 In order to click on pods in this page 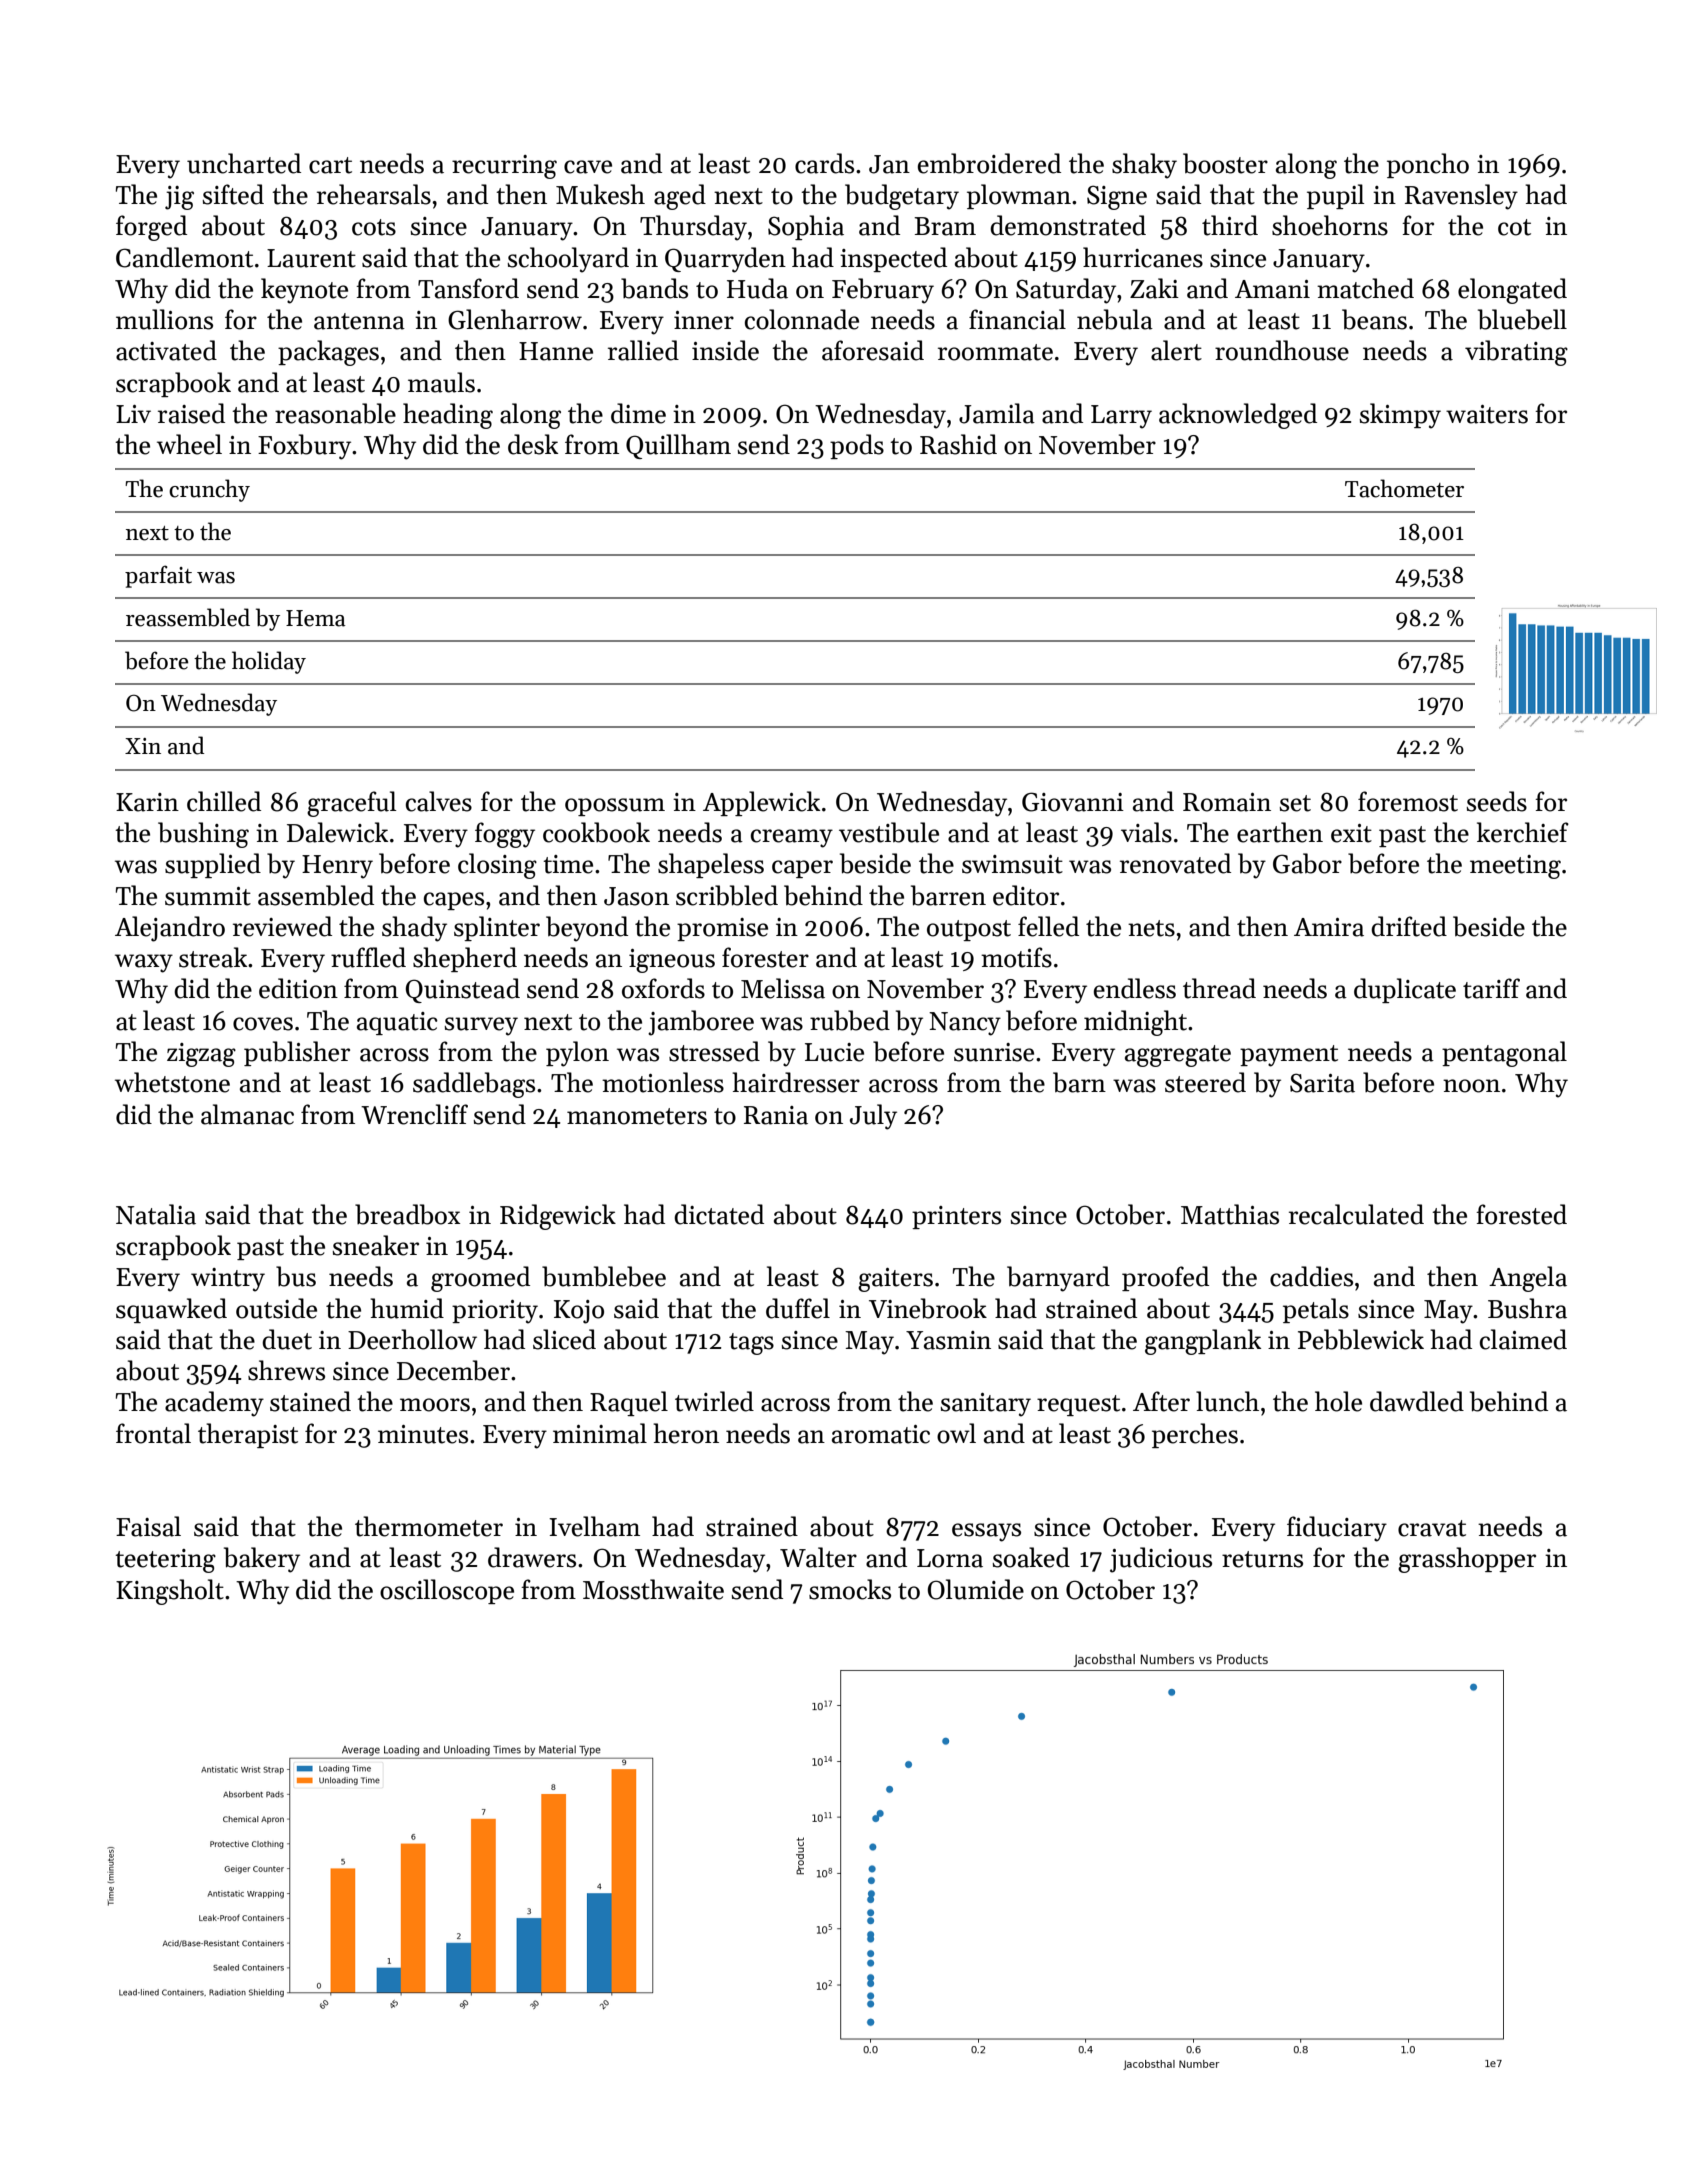, I will do `click(857, 446)`.
